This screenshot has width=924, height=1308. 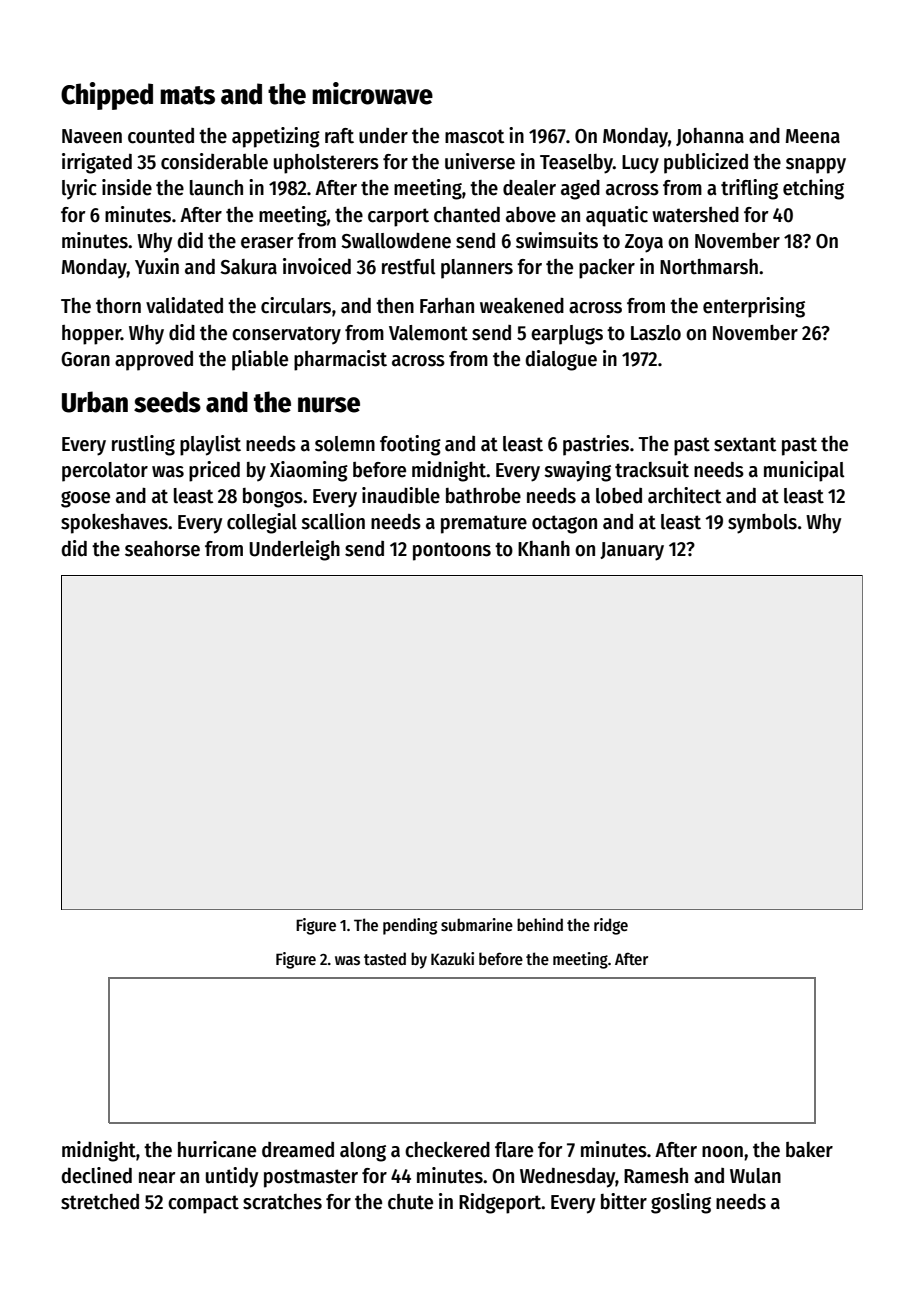 I want to click on microwave, so click(x=372, y=93).
